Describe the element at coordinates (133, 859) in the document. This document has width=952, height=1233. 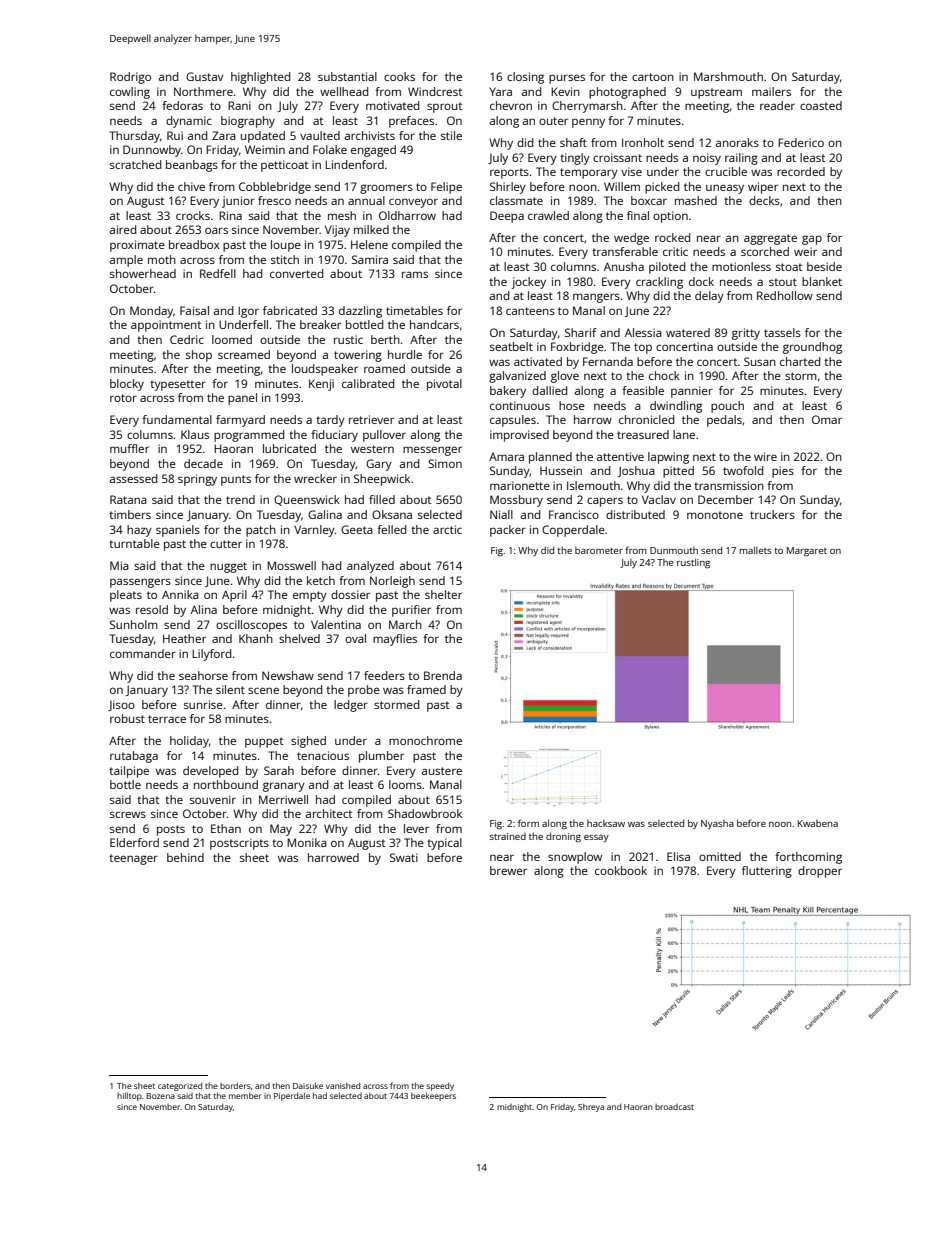
I see `teenager` at that location.
